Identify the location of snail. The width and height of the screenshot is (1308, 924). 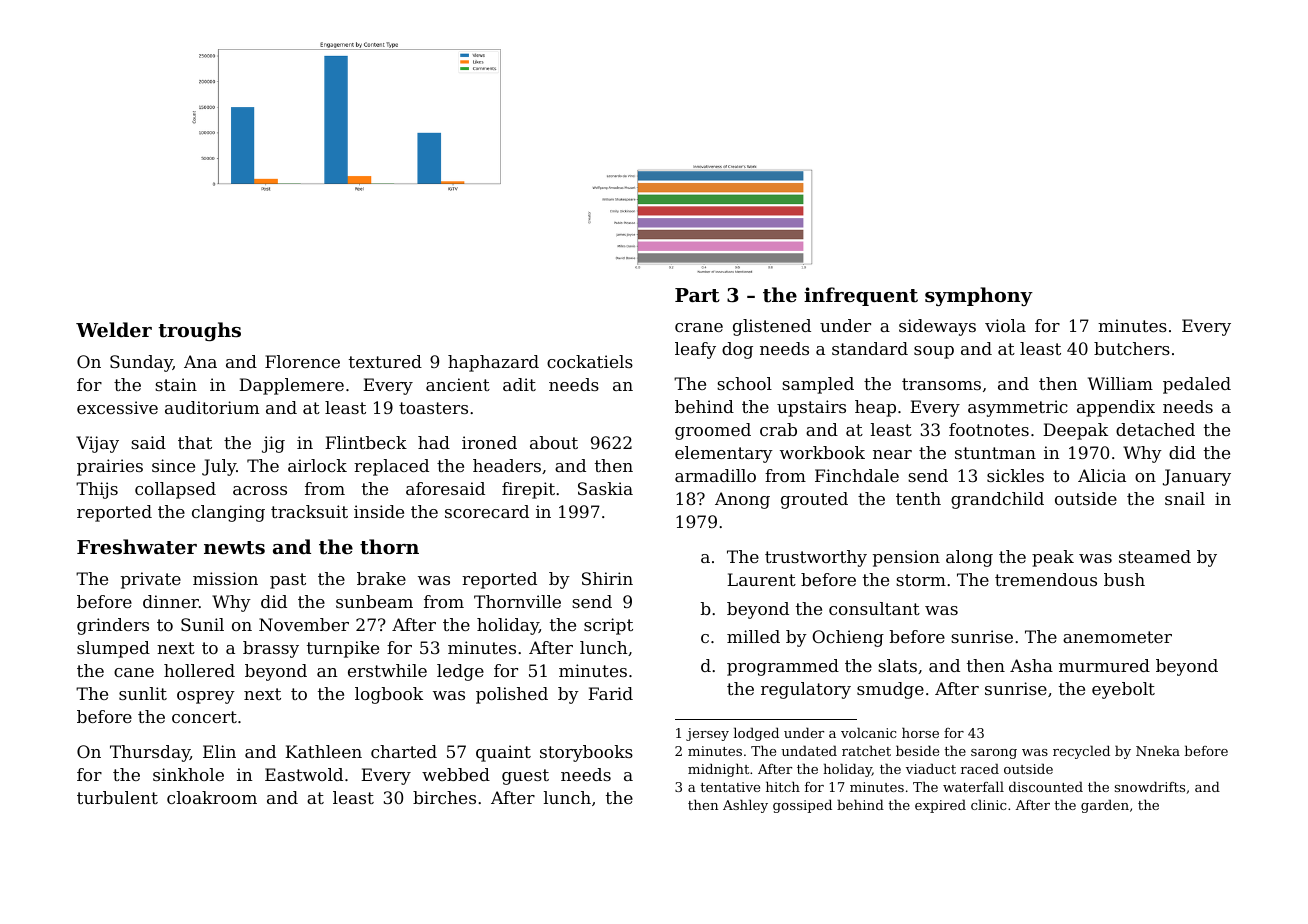
(1185, 498).
